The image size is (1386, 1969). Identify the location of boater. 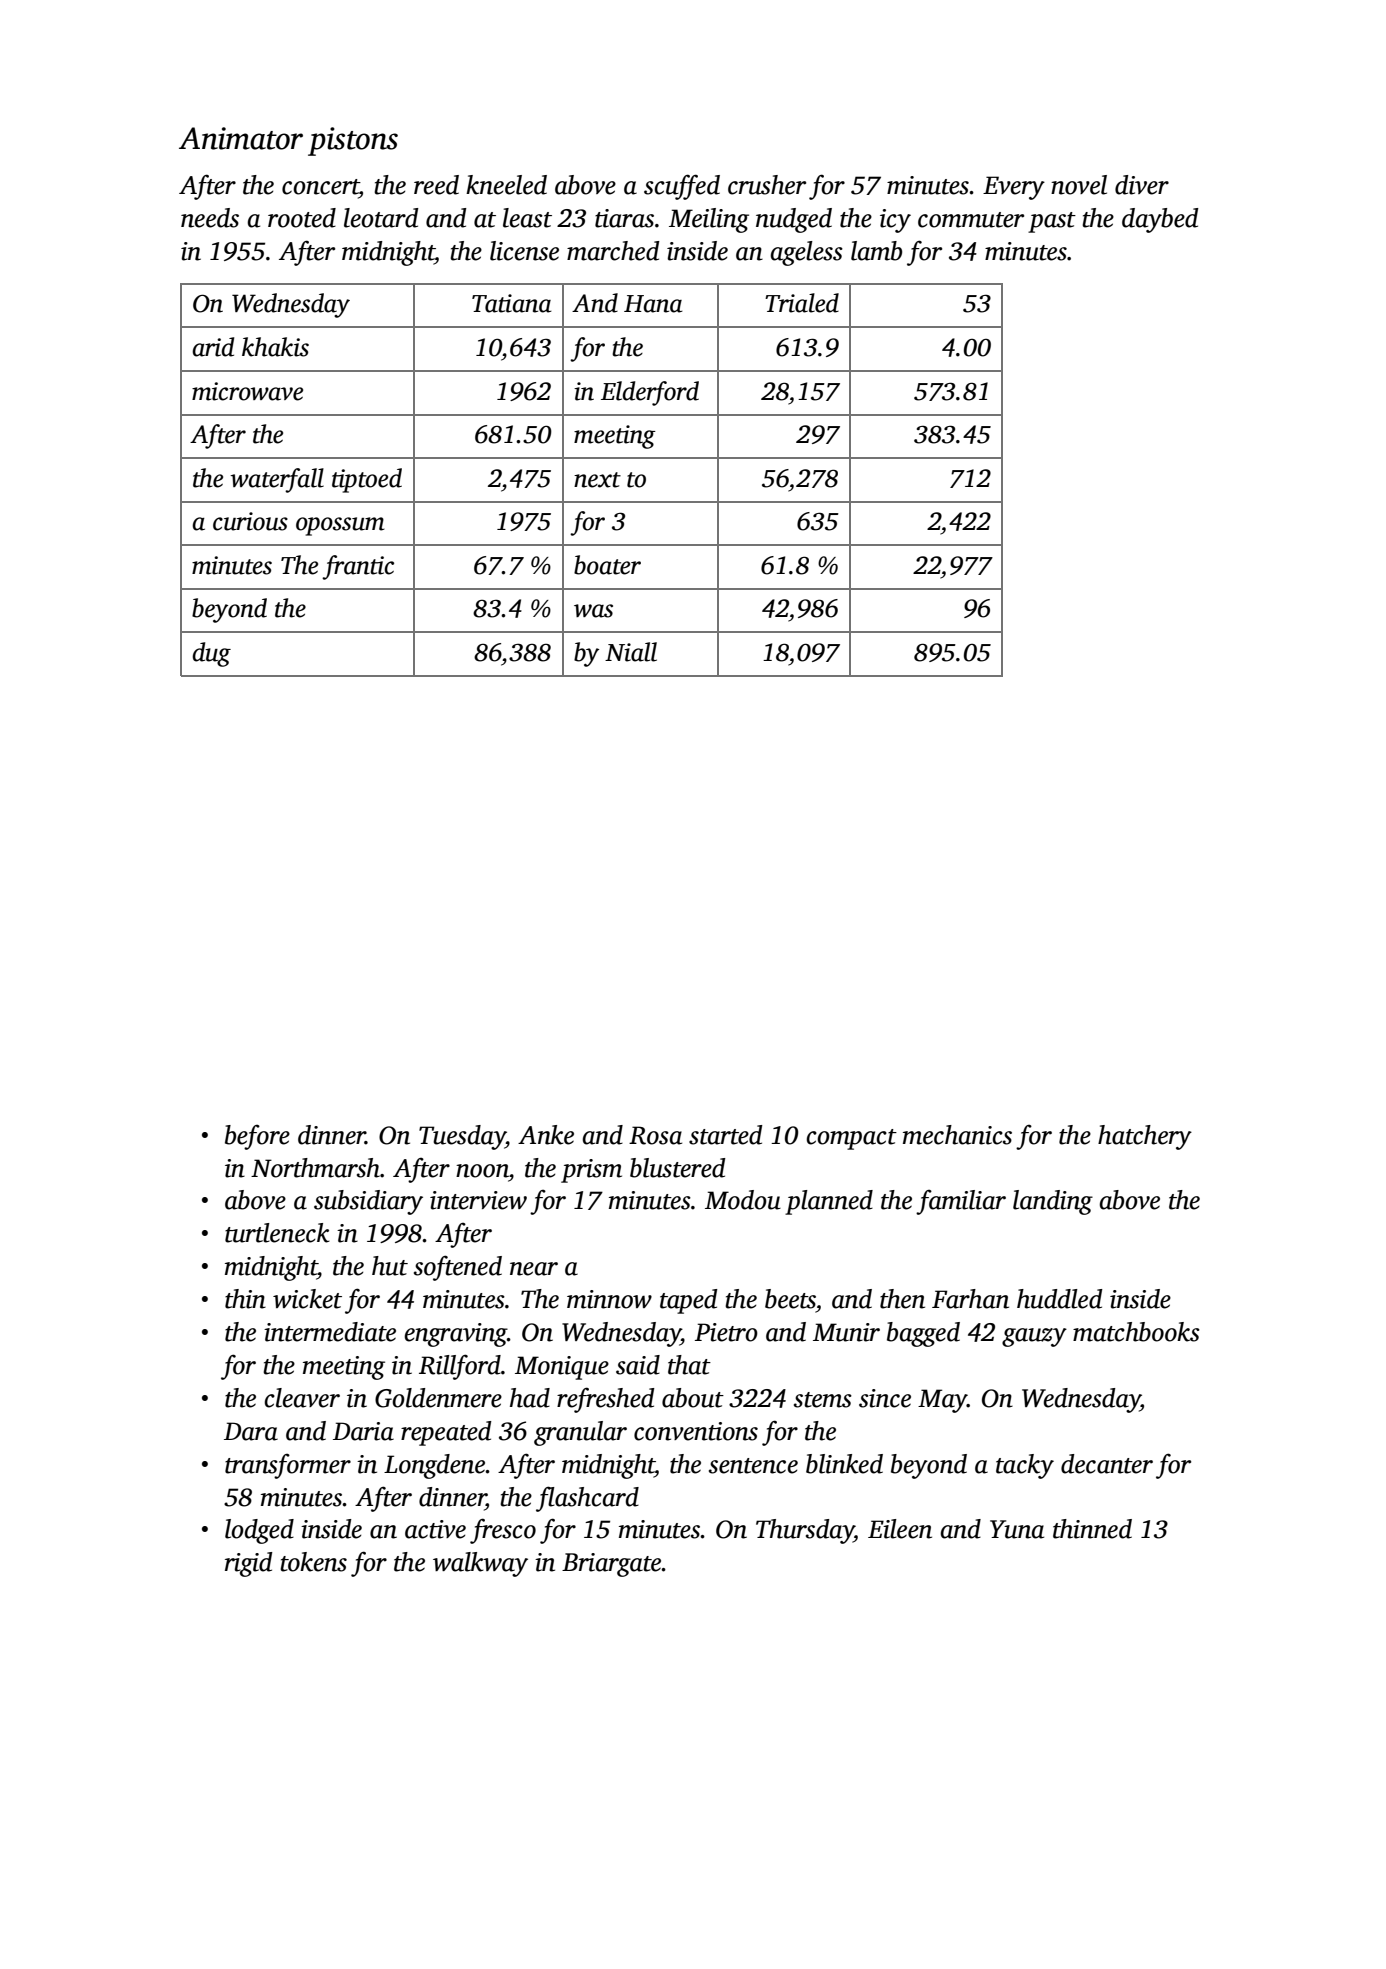
(607, 565).
